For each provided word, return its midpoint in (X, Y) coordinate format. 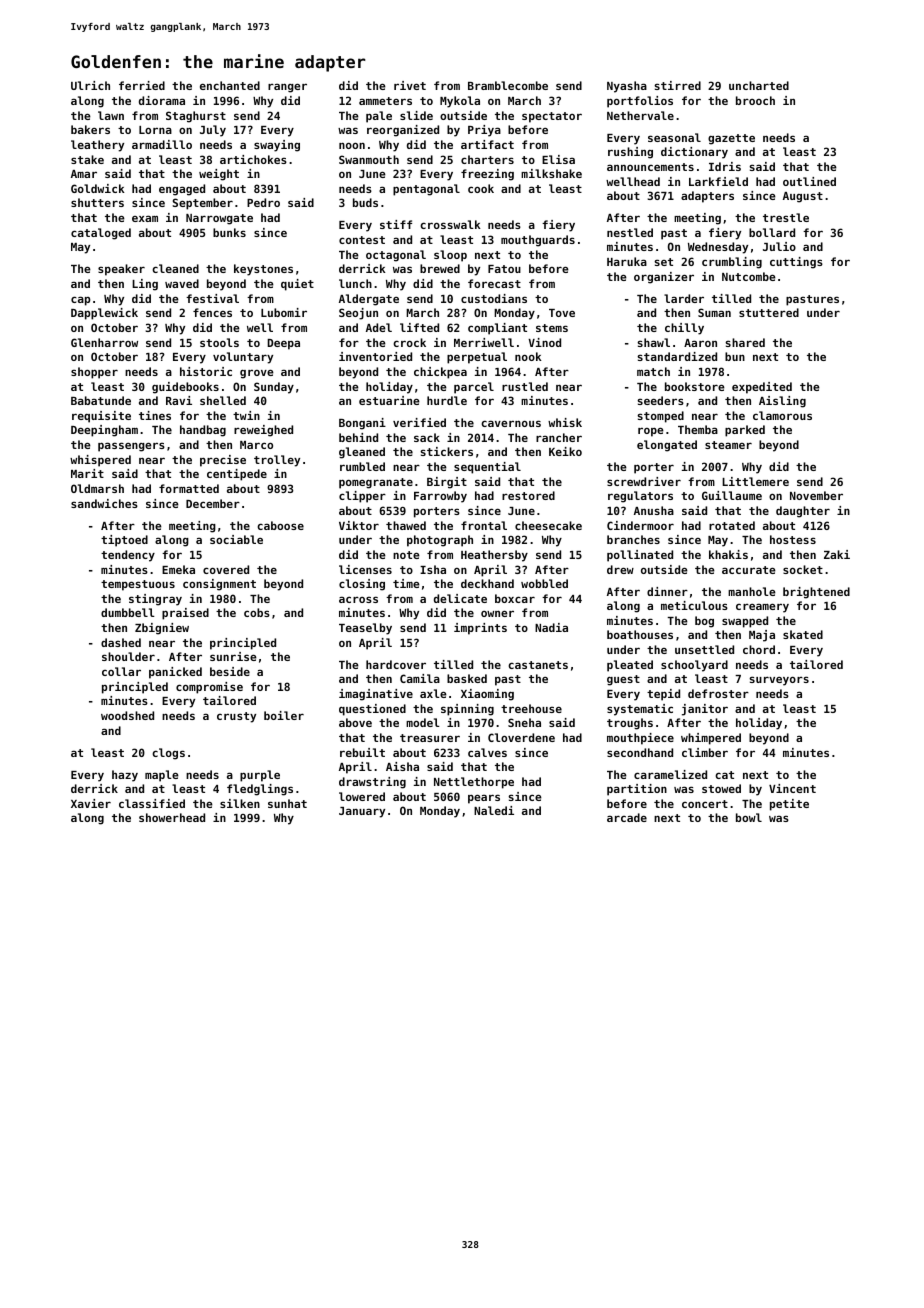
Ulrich (90, 85)
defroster (718, 693)
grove (257, 374)
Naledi (494, 810)
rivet (410, 85)
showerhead (172, 817)
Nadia (551, 627)
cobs (257, 612)
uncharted (759, 85)
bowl (749, 817)
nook (528, 356)
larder (684, 298)
